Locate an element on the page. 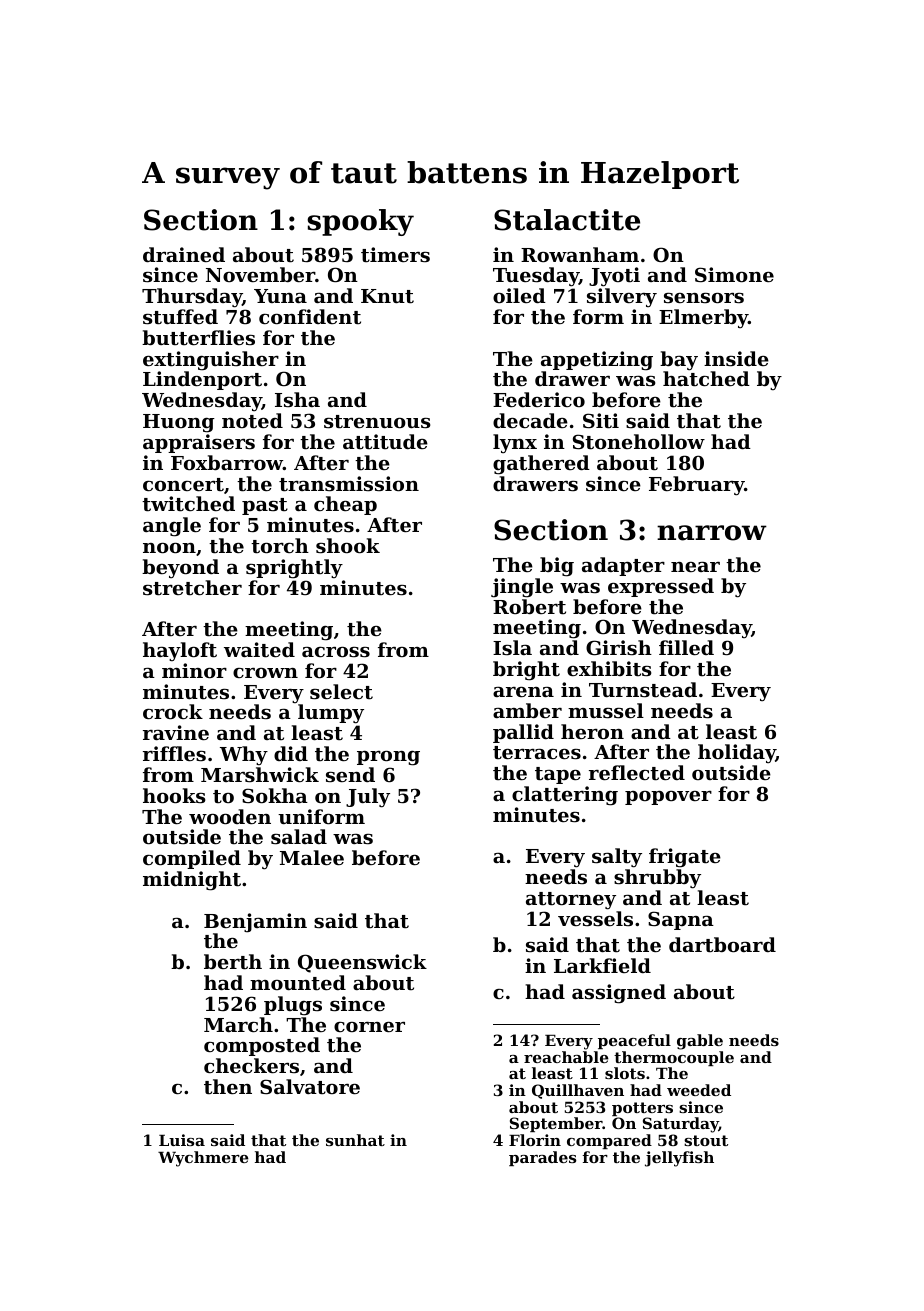  twitched is located at coordinates (188, 504).
